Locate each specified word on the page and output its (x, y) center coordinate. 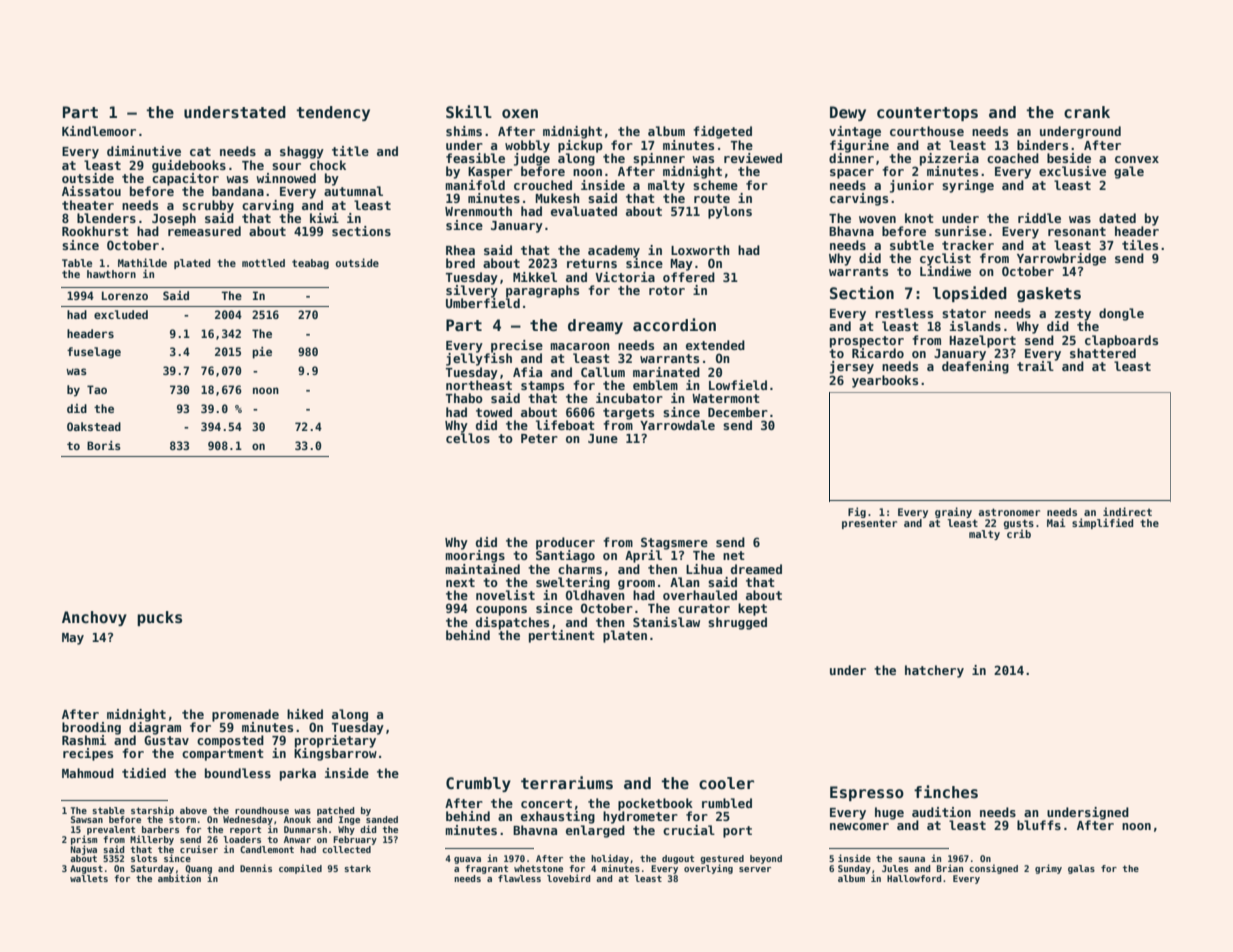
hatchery (934, 671)
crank (1087, 112)
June (603, 438)
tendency (333, 113)
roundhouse (262, 810)
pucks (159, 618)
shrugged (737, 623)
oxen (520, 114)
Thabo (464, 398)
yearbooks (885, 381)
